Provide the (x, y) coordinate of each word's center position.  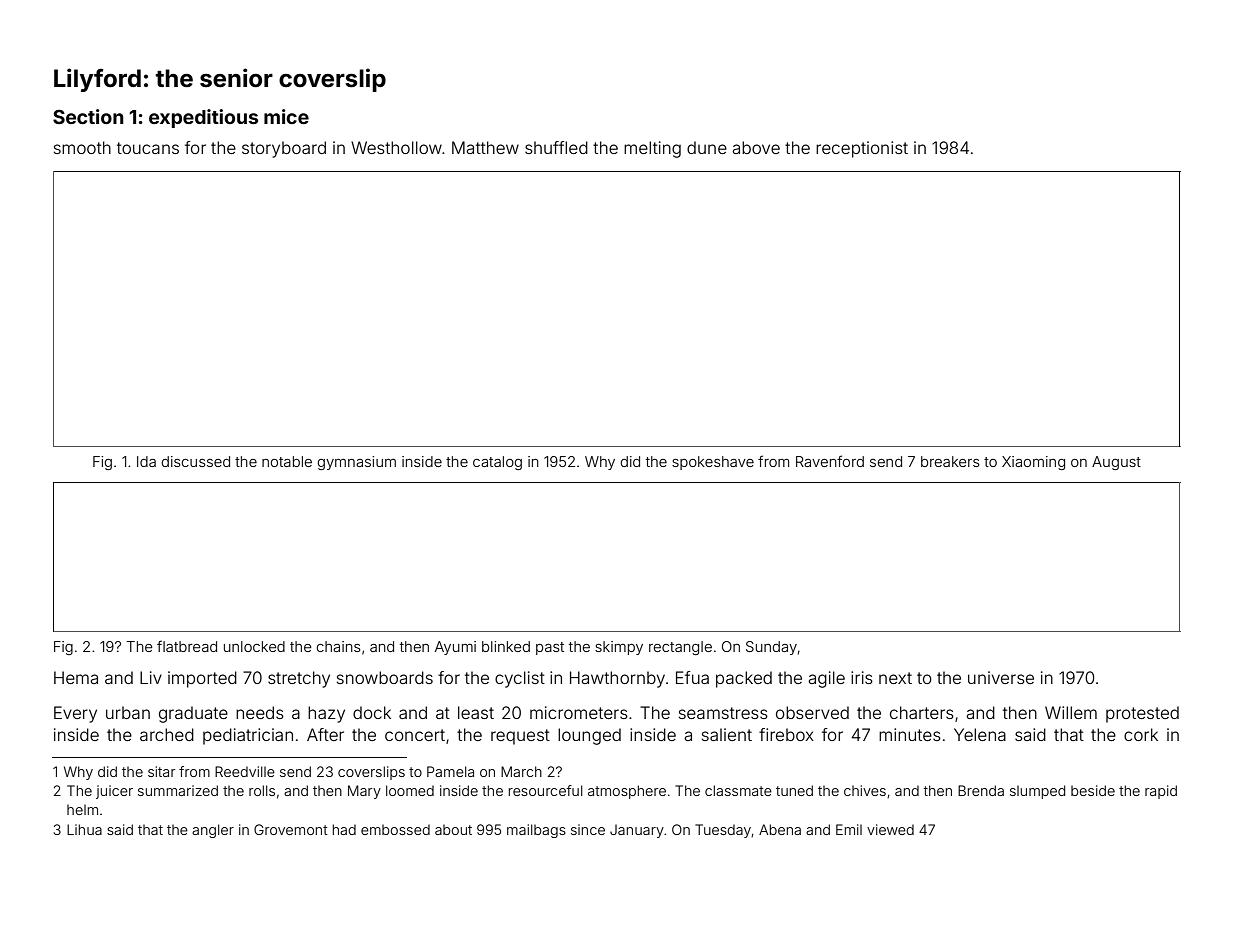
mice (286, 116)
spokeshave (713, 463)
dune (707, 147)
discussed (196, 461)
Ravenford (830, 461)
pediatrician (248, 736)
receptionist (862, 149)
